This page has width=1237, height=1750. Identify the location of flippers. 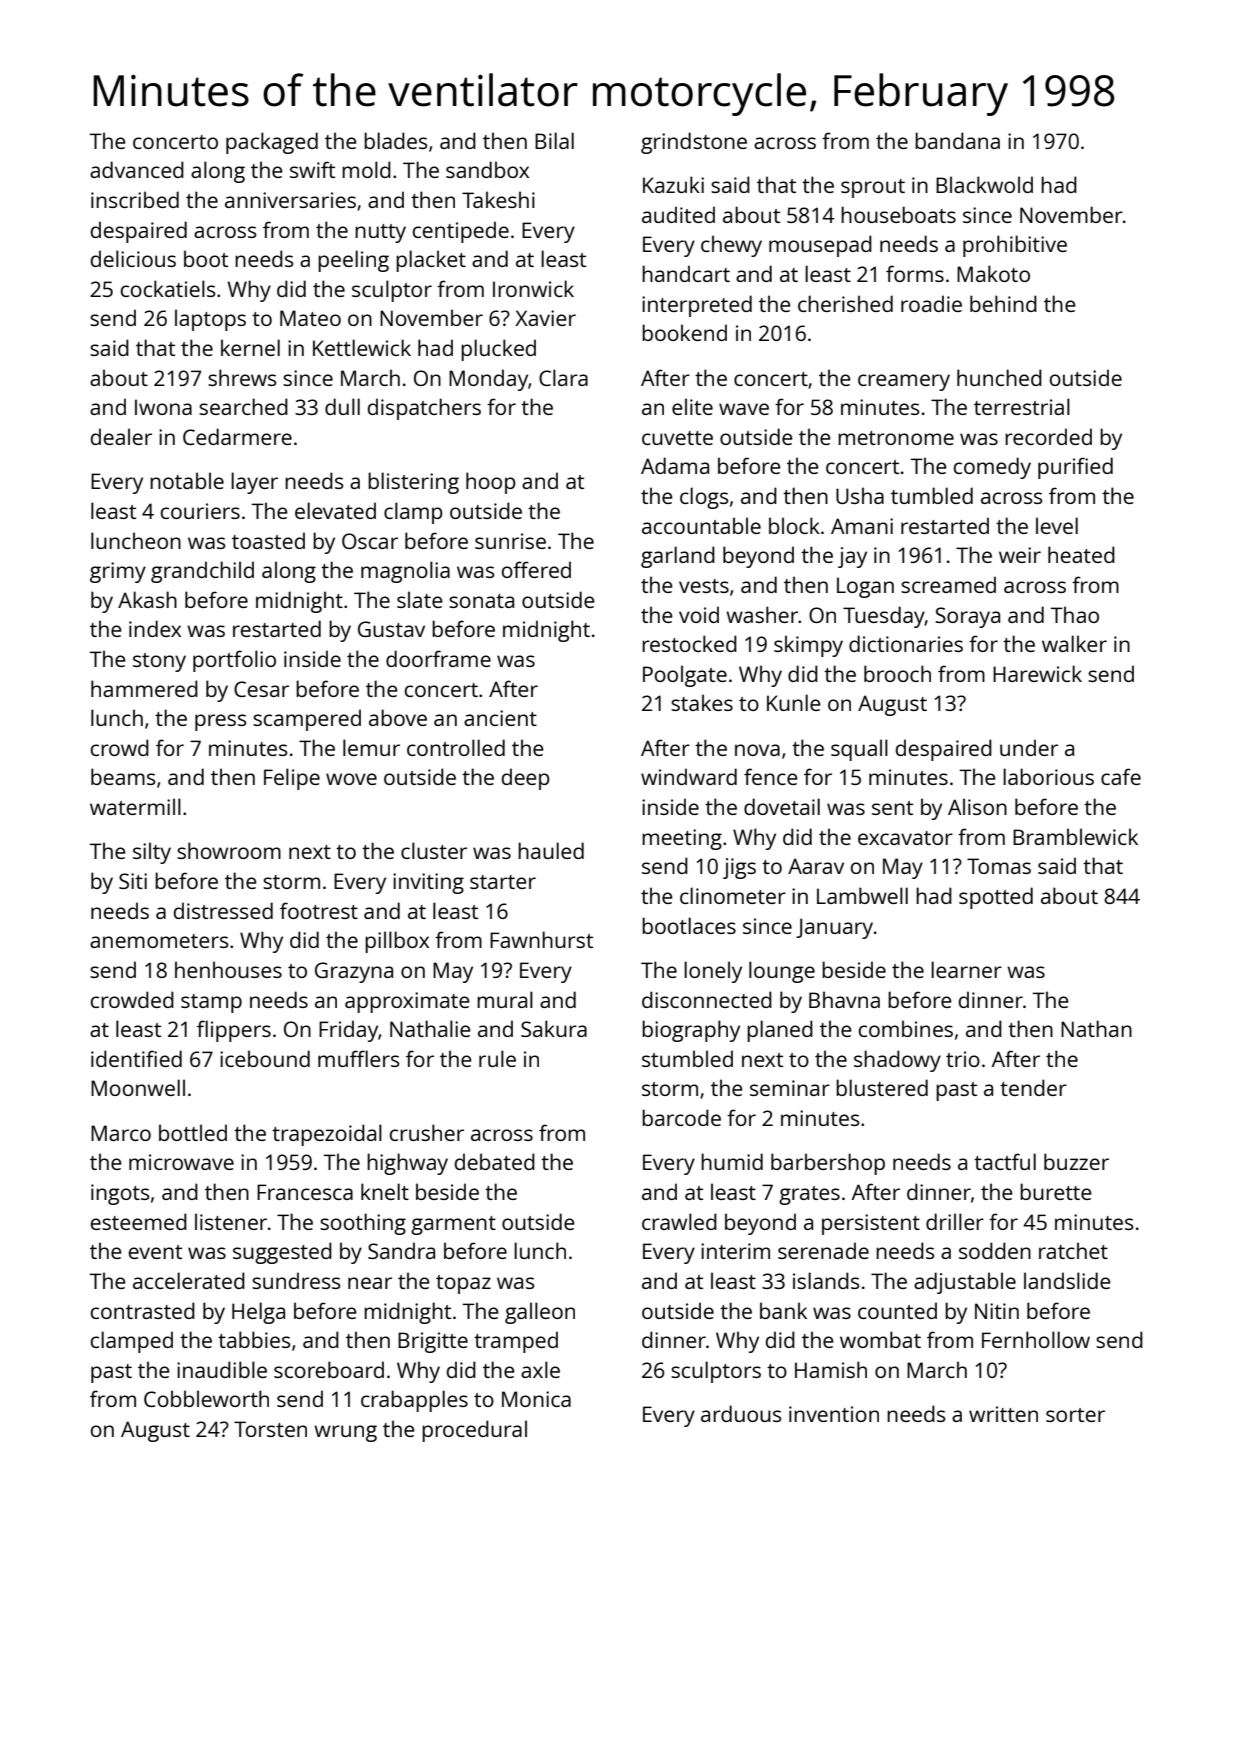
(234, 1031).
